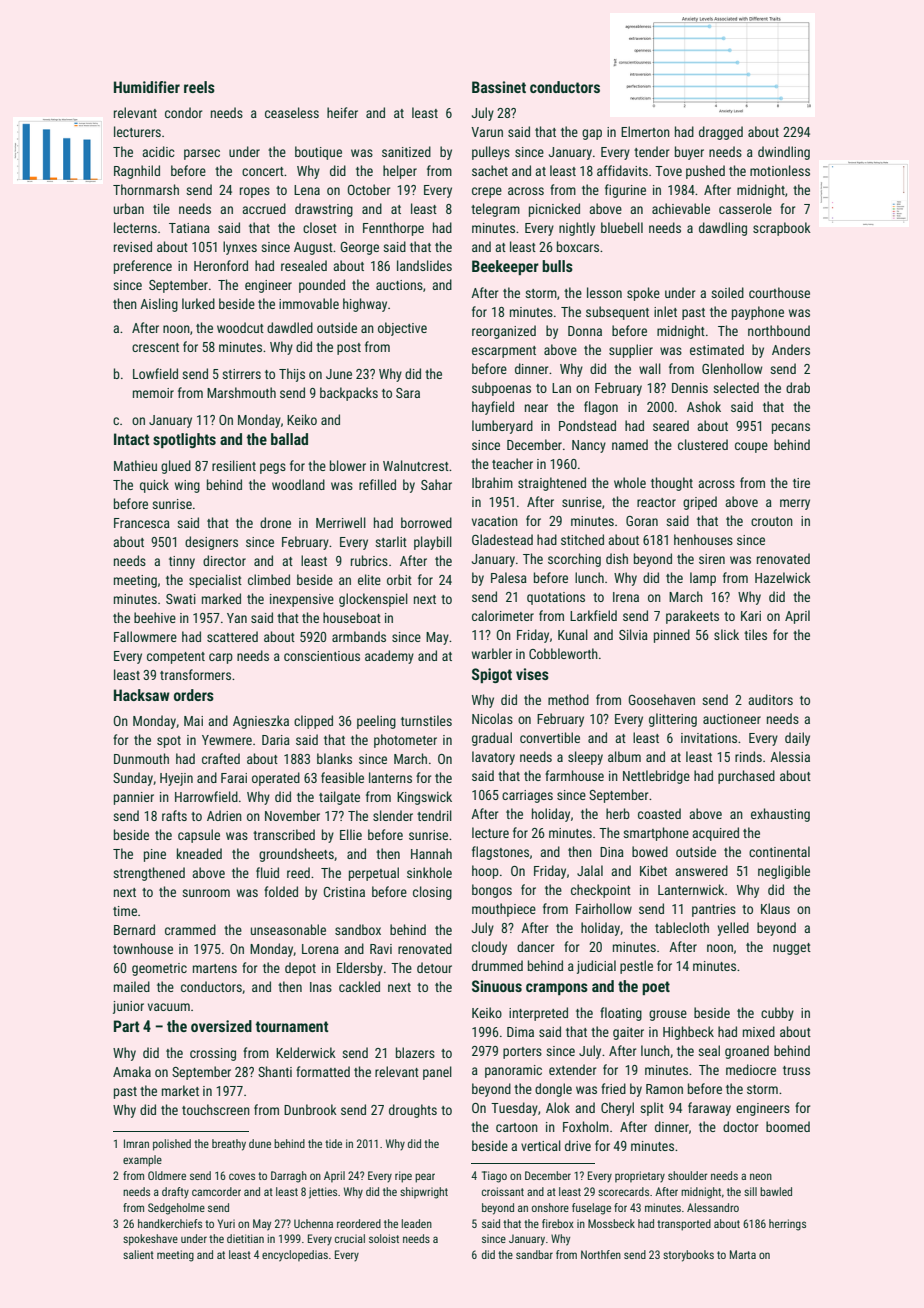 Image resolution: width=924 pixels, height=1308 pixels. I want to click on glued, so click(176, 467).
